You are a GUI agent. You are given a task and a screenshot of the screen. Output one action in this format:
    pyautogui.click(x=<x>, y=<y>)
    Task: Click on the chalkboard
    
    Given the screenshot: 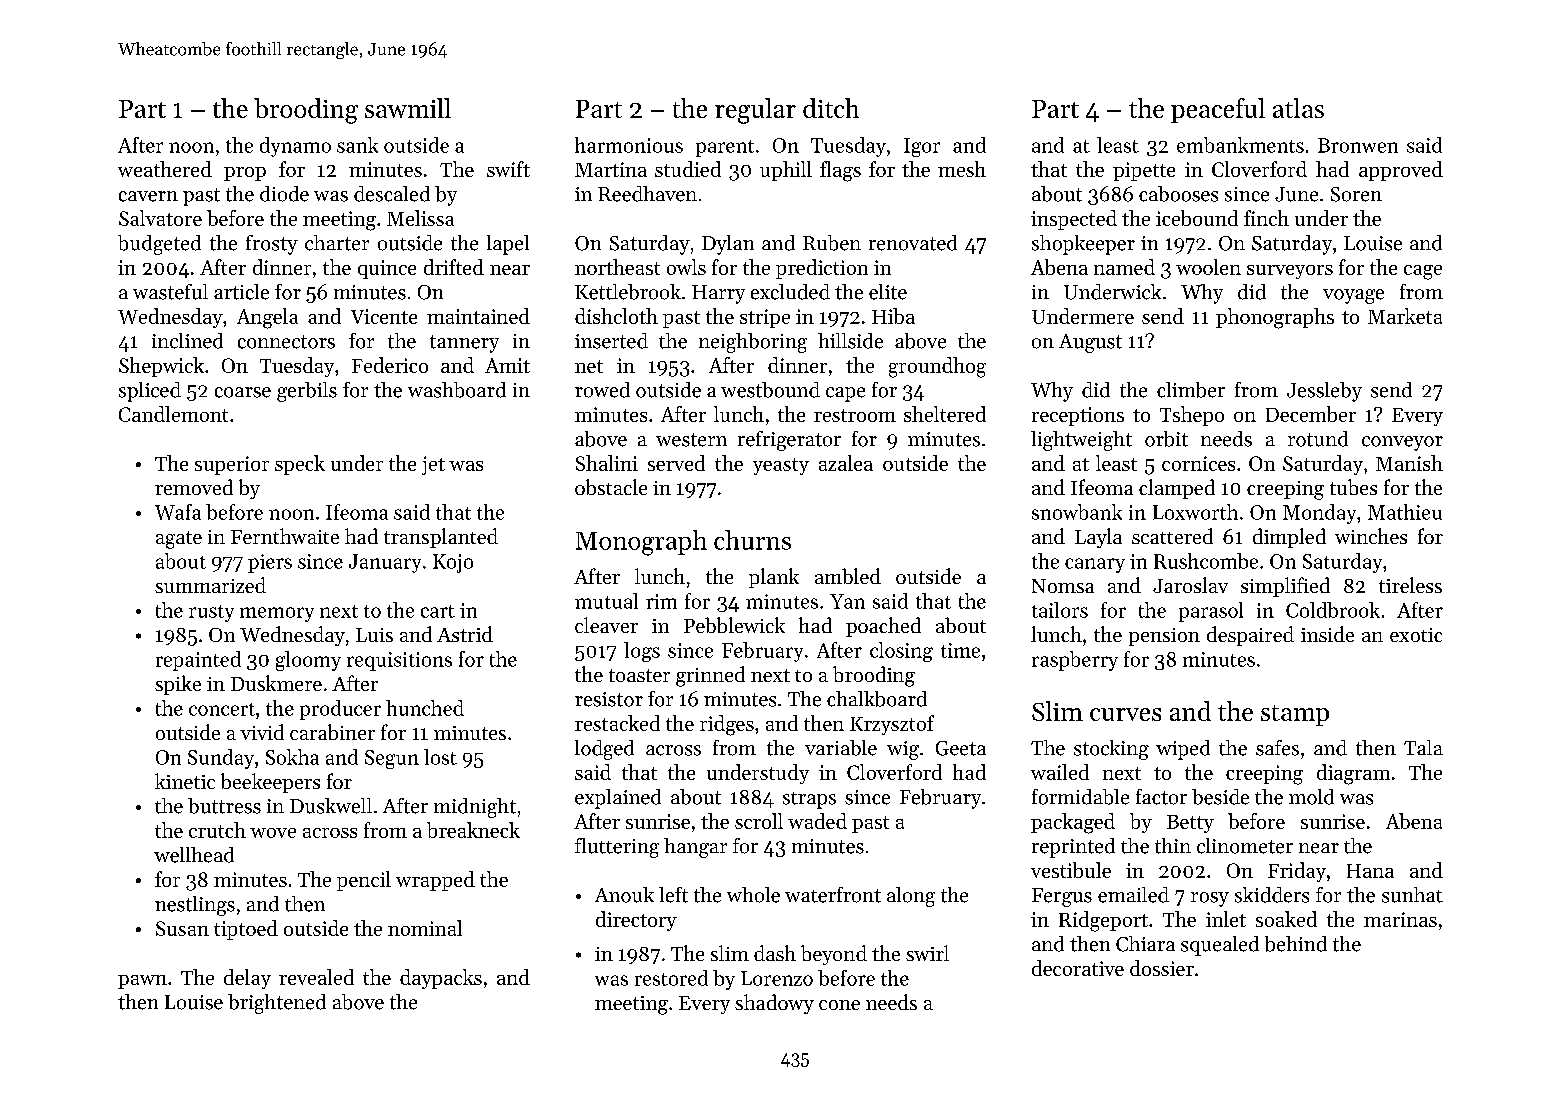 What is the action you would take?
    pyautogui.click(x=877, y=699)
